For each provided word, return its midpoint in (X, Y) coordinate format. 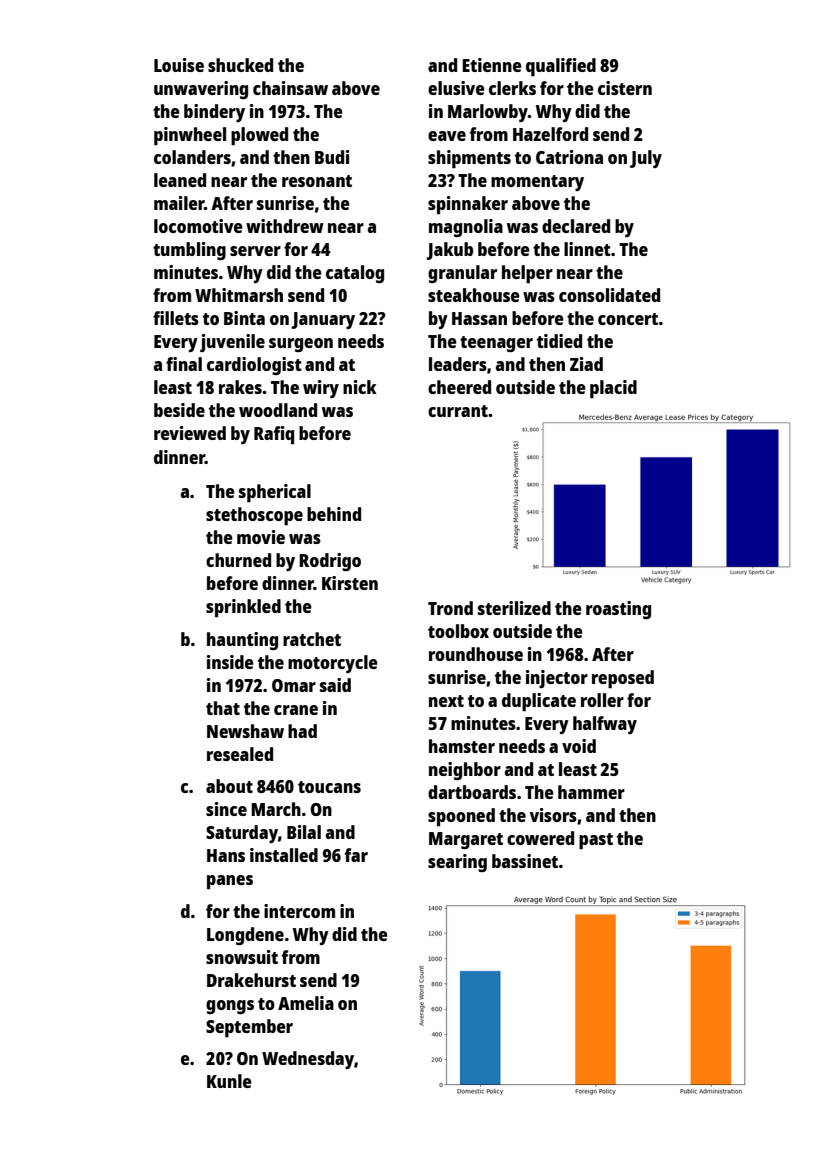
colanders (192, 157)
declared (576, 226)
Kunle (229, 1081)
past (596, 841)
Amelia (306, 1003)
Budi (332, 157)
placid (613, 389)
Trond (450, 608)
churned (238, 560)
